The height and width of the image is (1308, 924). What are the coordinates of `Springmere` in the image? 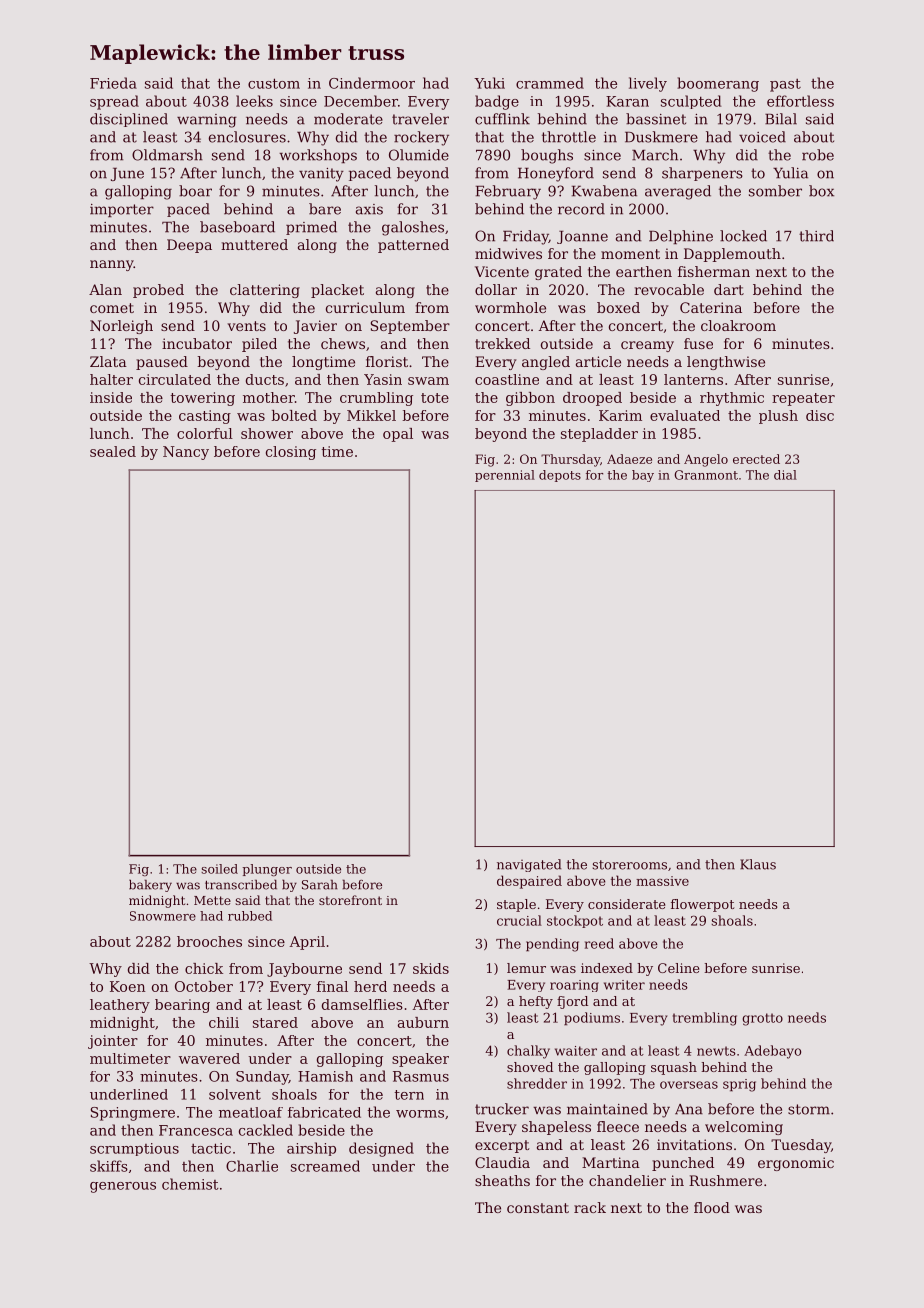 It's located at (132, 1114).
